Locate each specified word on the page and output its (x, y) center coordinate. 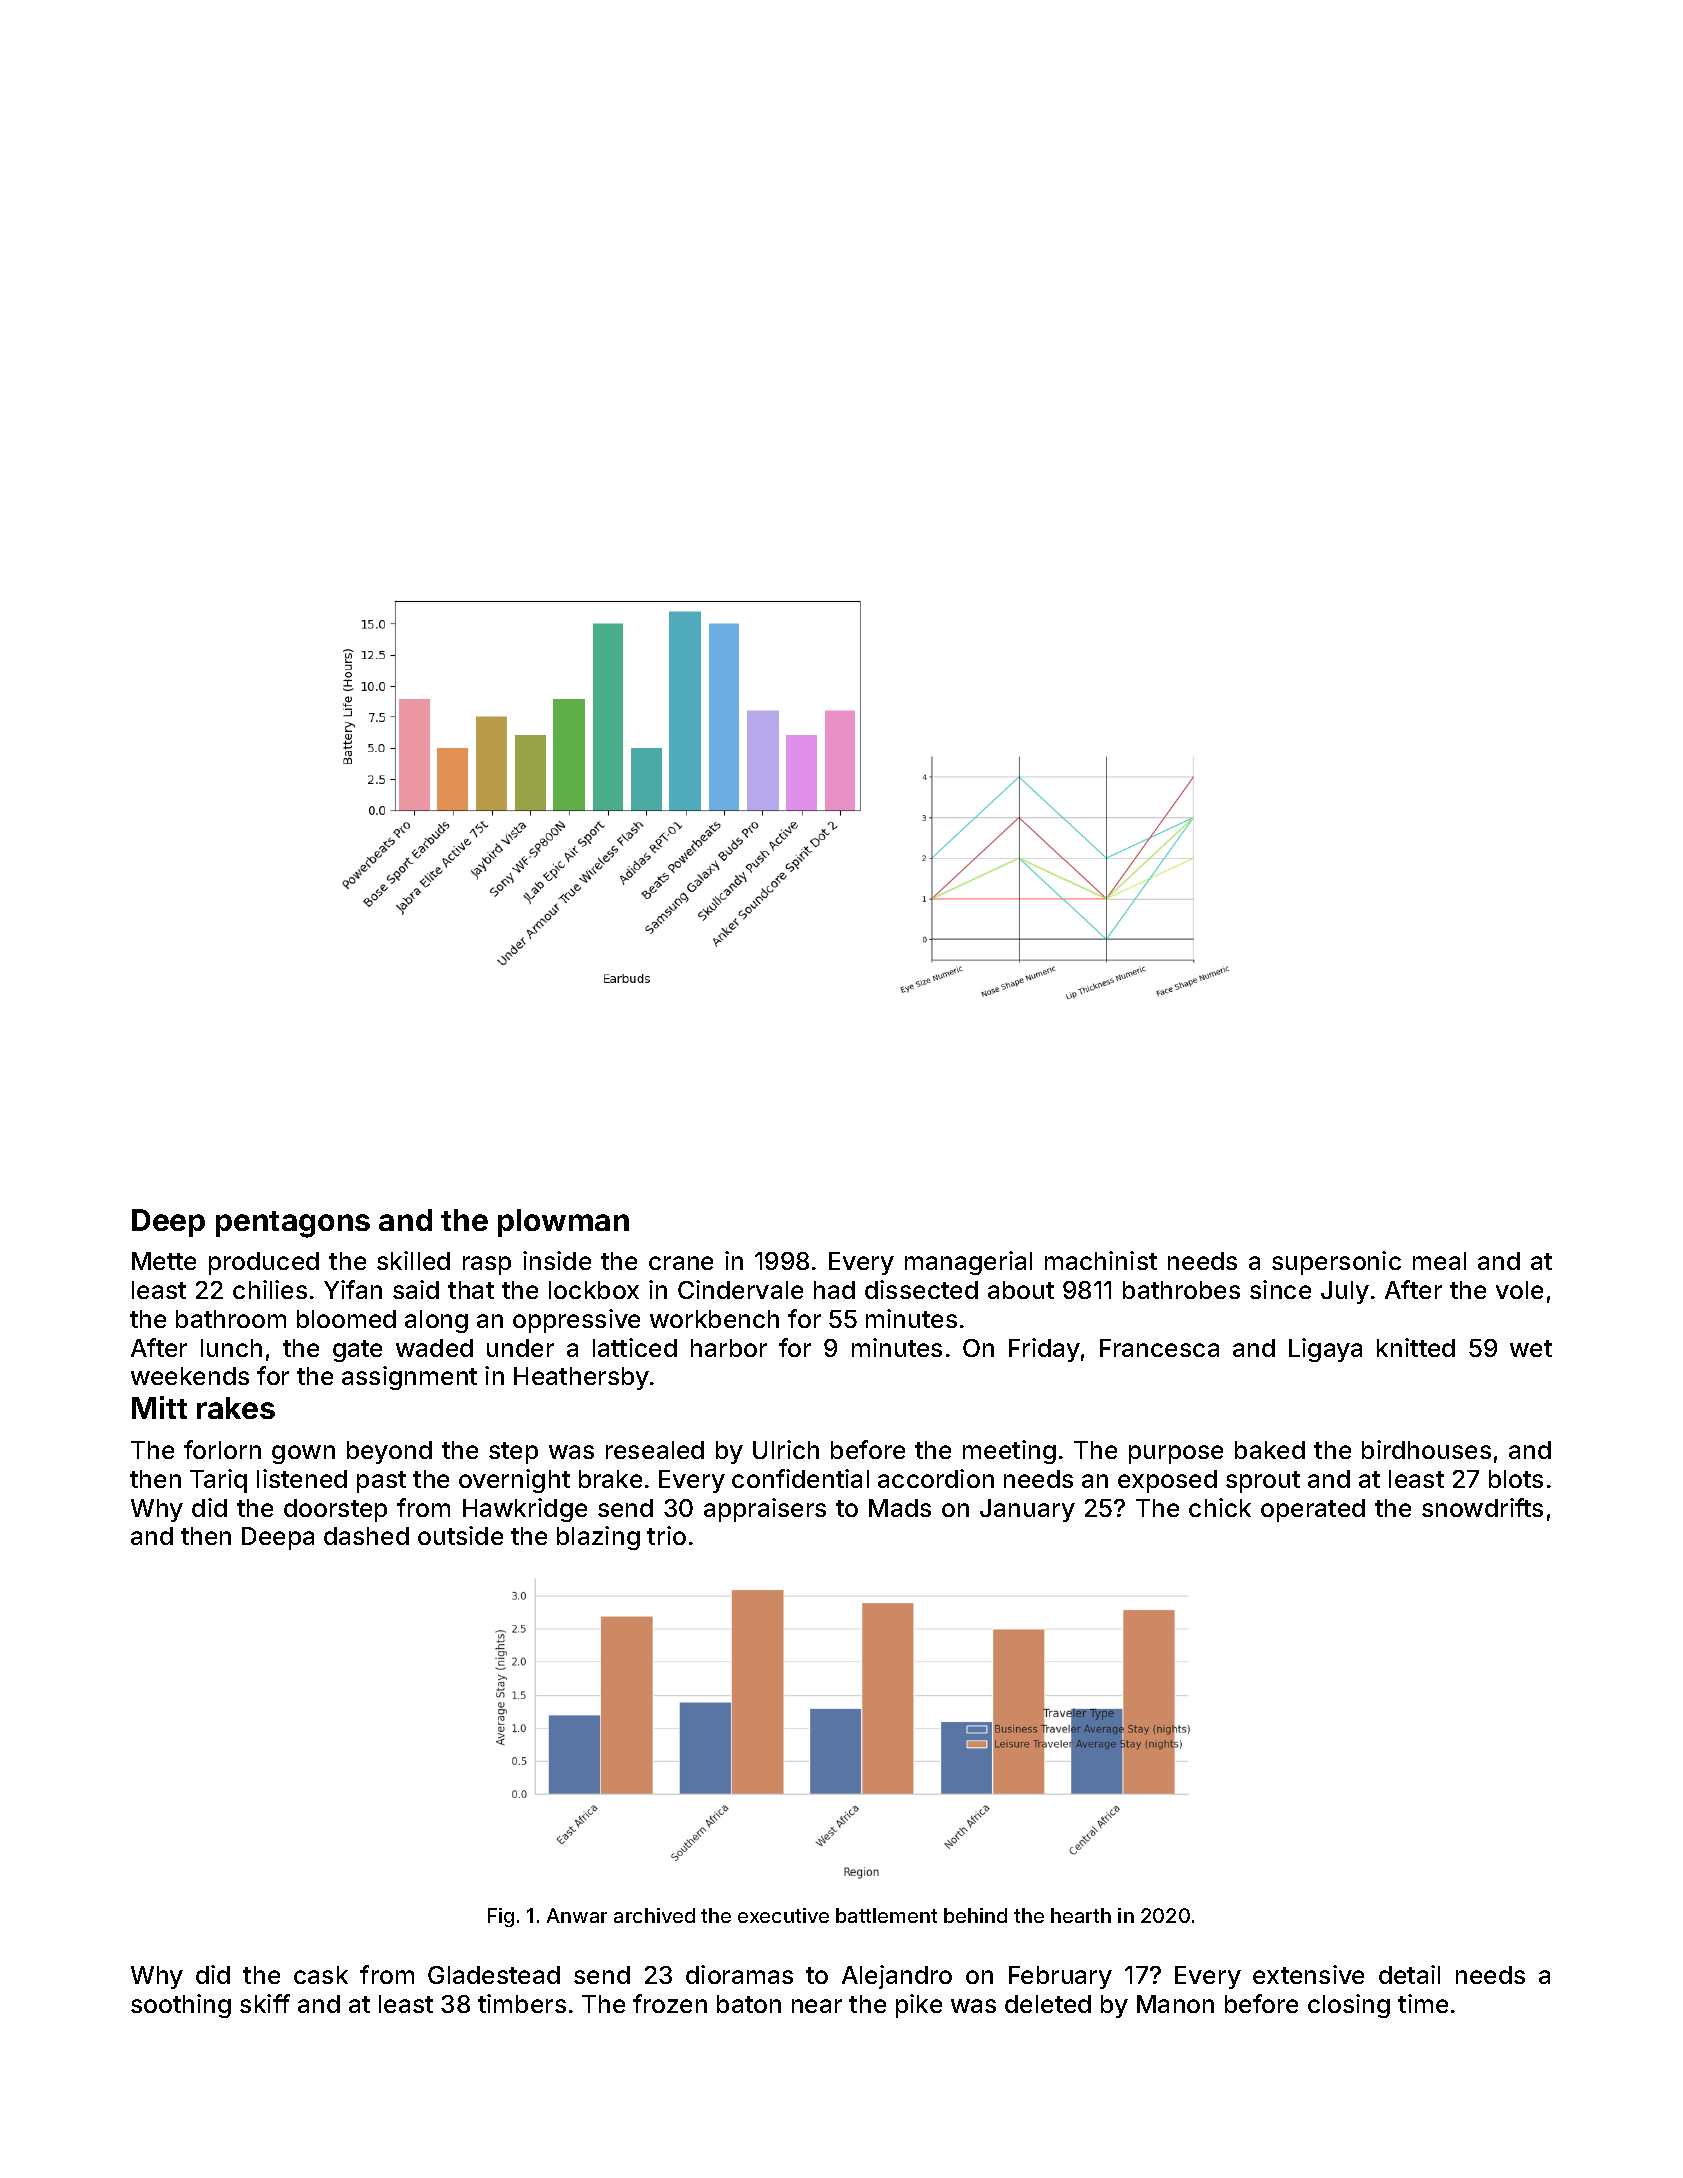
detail (1409, 1974)
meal (1439, 1261)
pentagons (293, 1224)
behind (975, 1915)
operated (1313, 1510)
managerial (968, 1263)
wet (1531, 1348)
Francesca (1159, 1348)
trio (666, 1535)
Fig (501, 1917)
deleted (1048, 2004)
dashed (366, 1536)
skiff (265, 2003)
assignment (409, 1378)
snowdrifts (1482, 1507)
